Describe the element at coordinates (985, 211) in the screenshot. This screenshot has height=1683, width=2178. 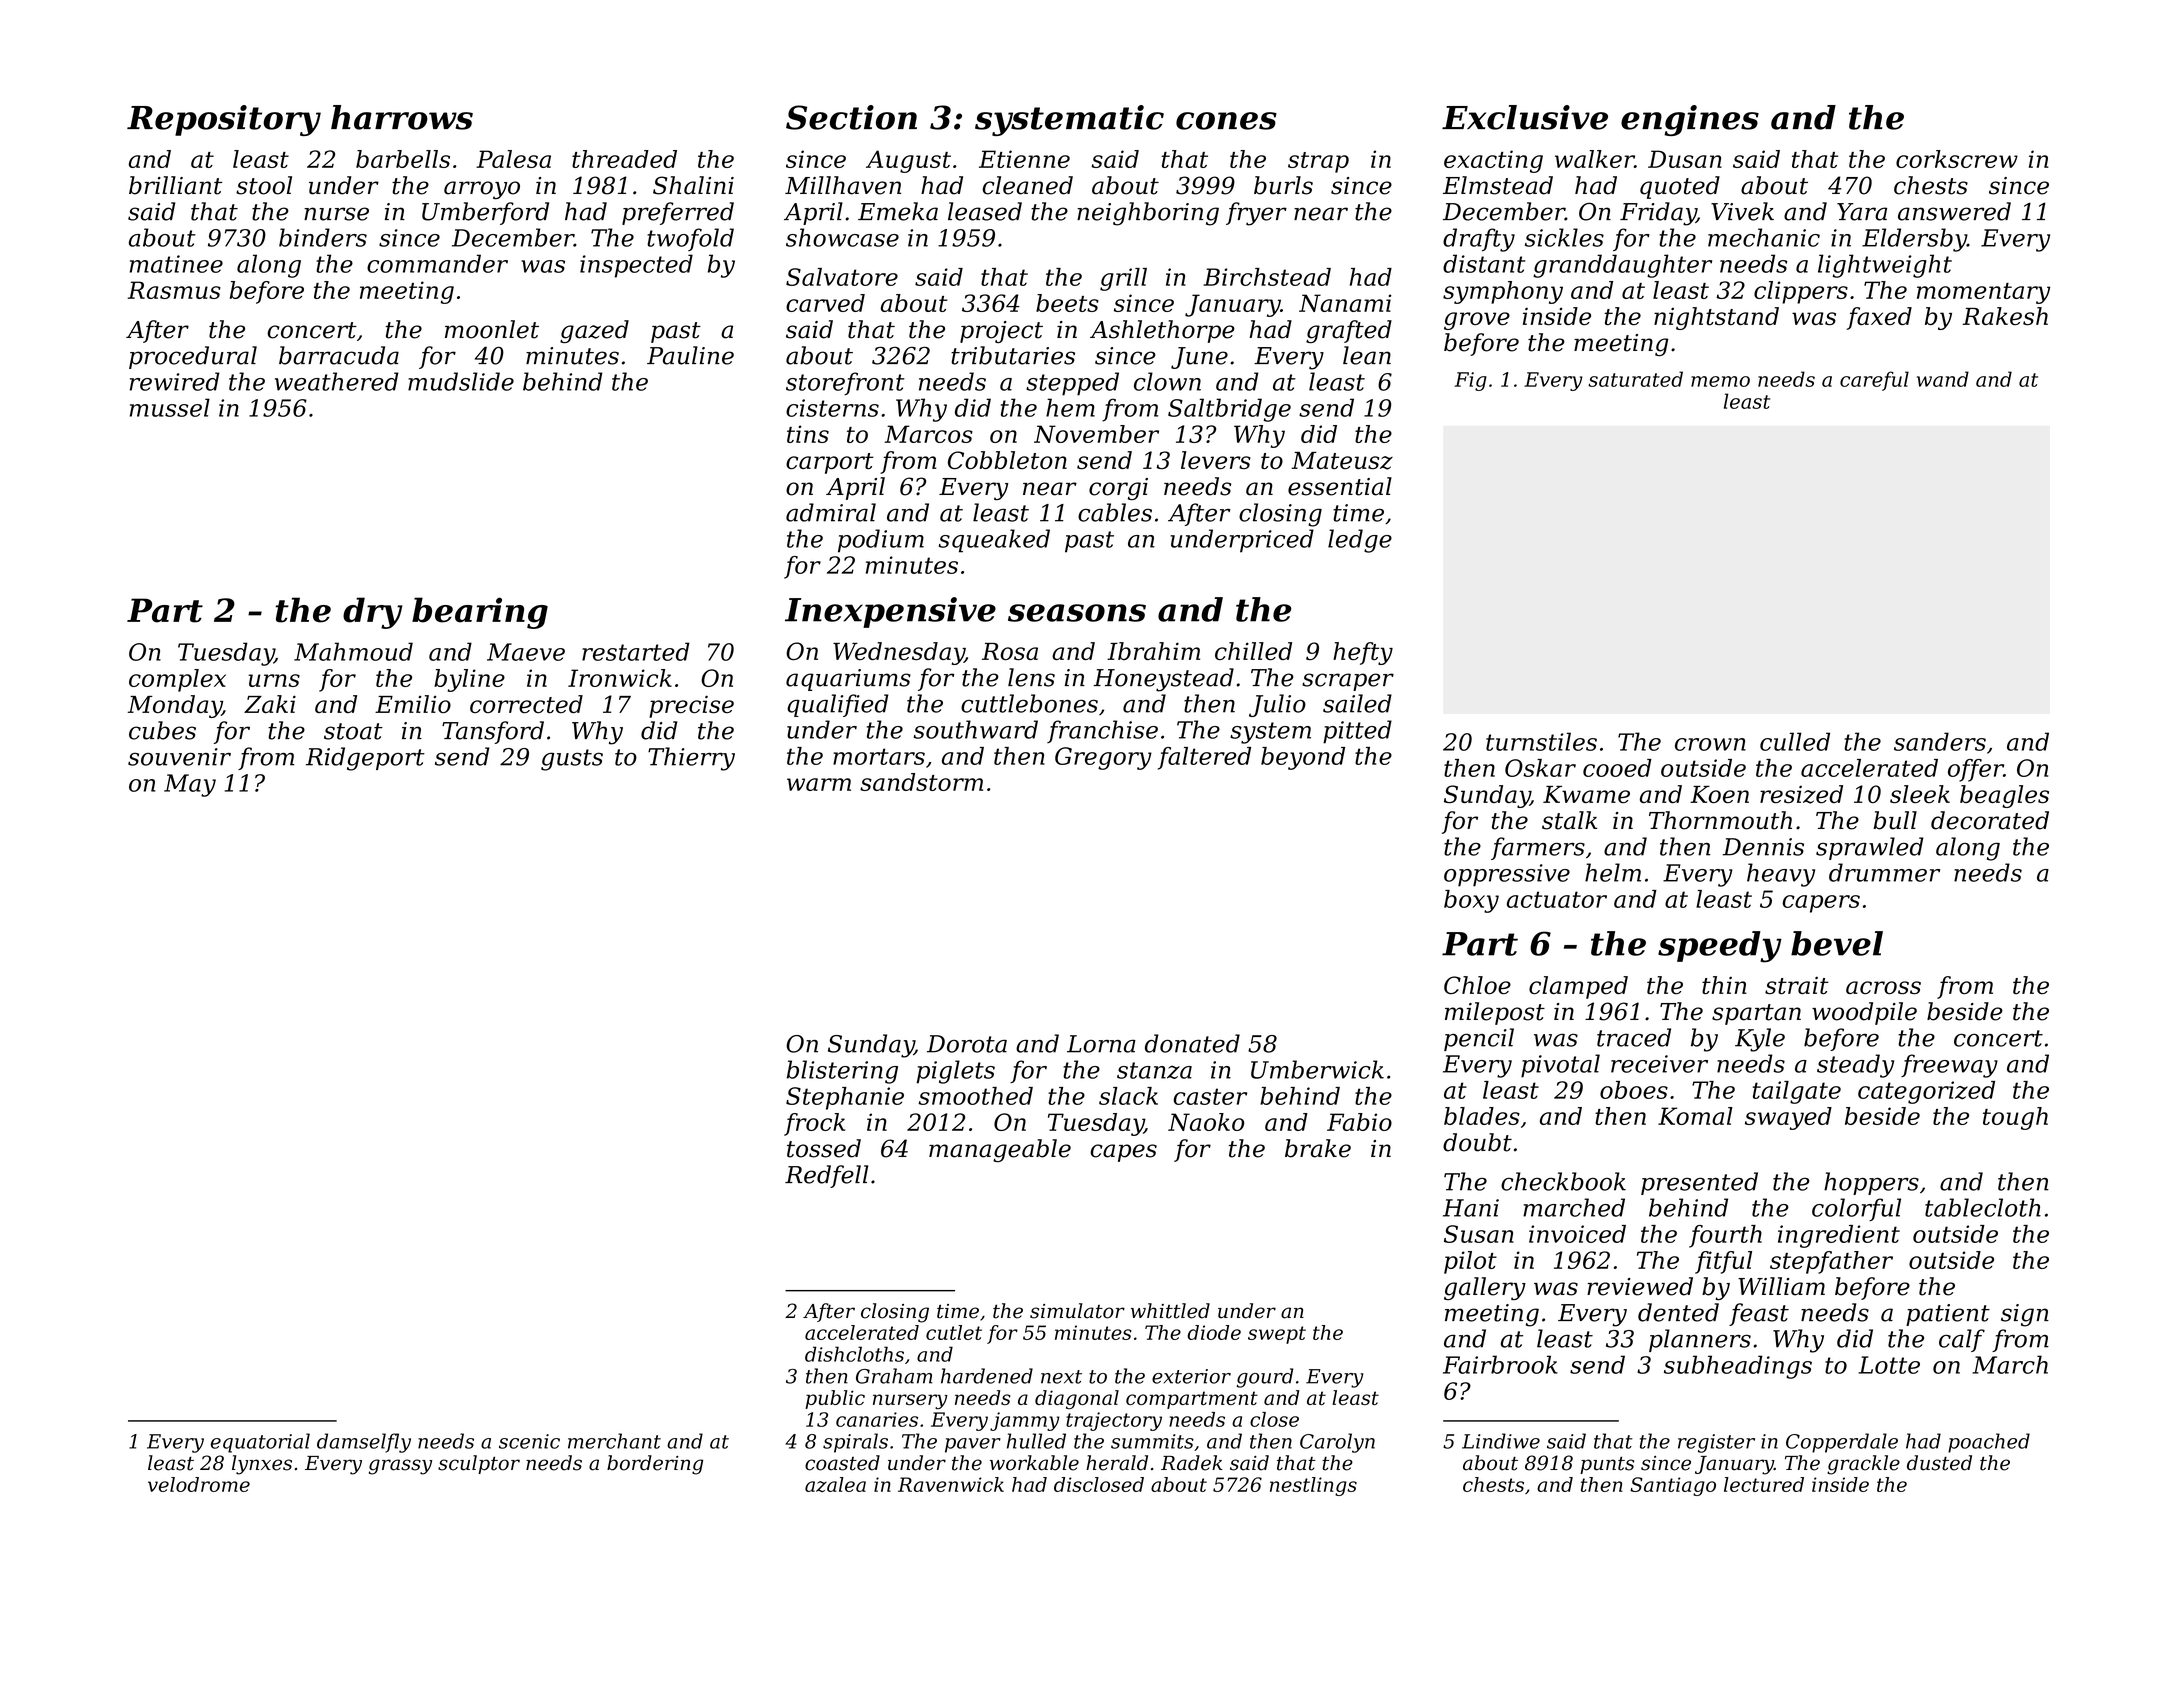
I see `leased` at that location.
